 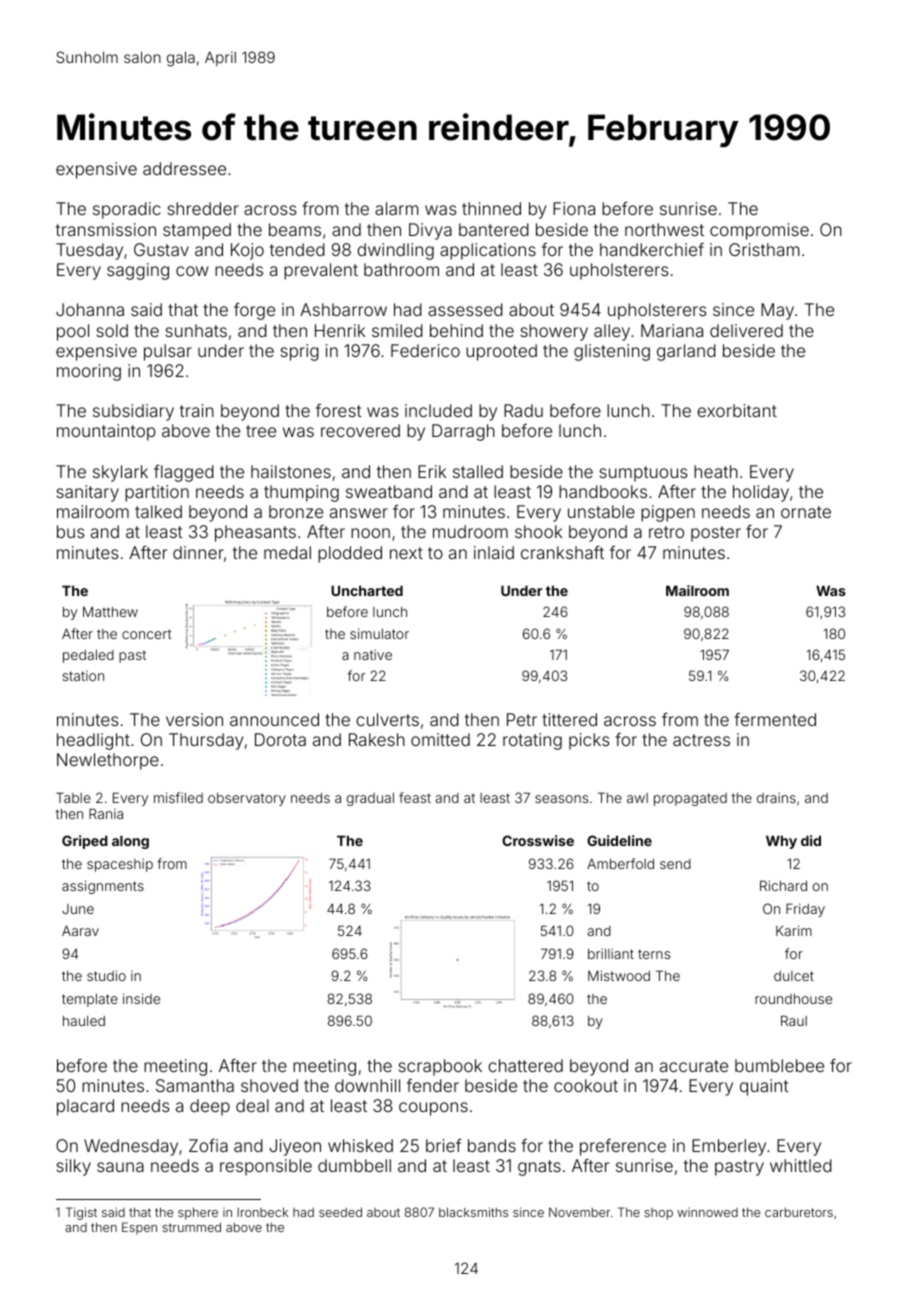 I want to click on coupons, so click(x=433, y=1109).
